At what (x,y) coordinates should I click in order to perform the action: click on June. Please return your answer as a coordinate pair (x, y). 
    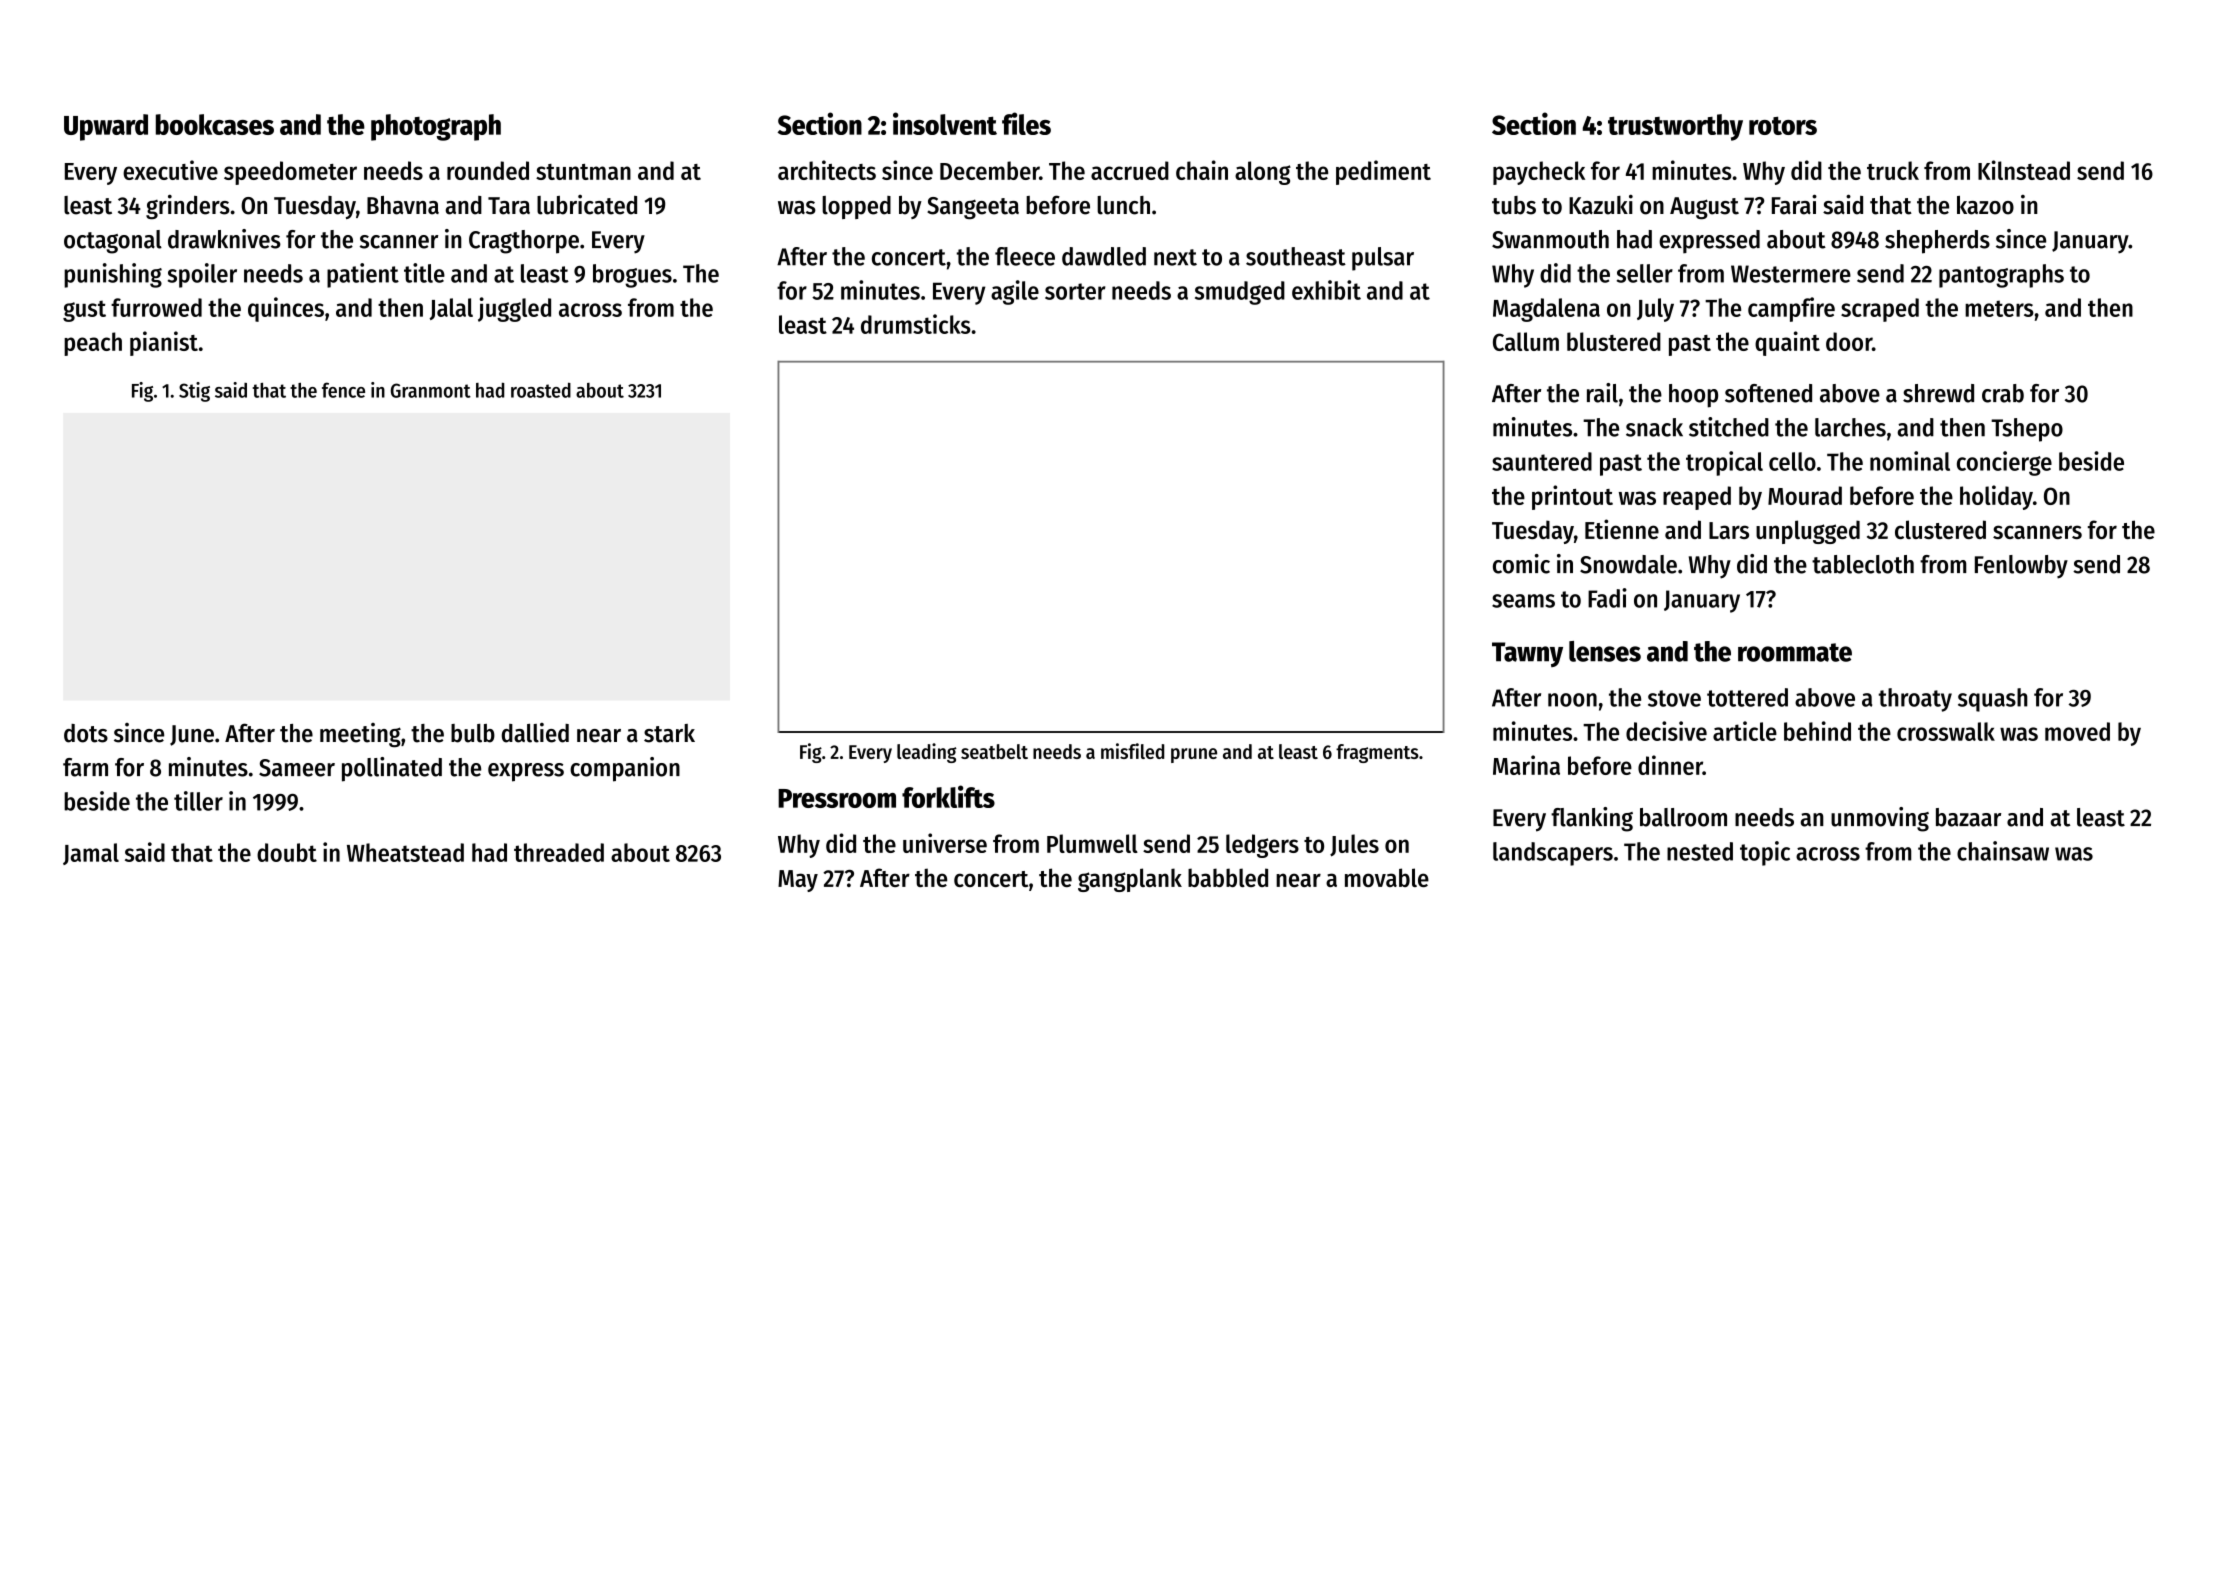
    Looking at the image, I should click on (192, 735).
